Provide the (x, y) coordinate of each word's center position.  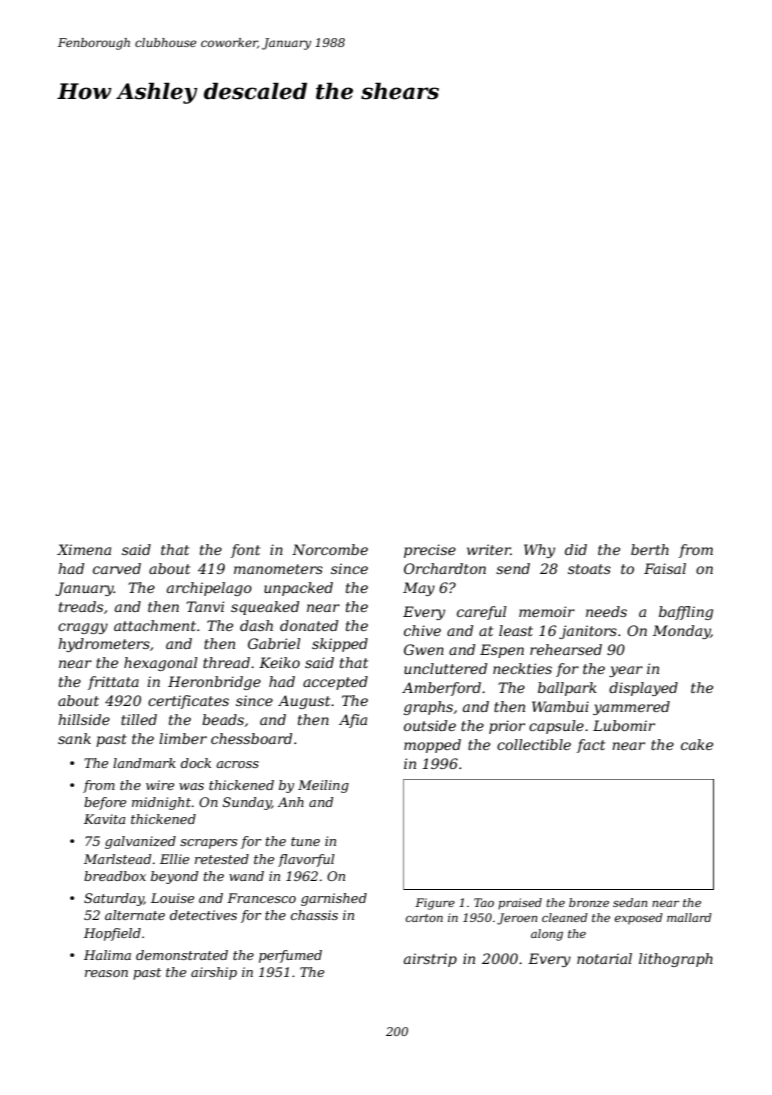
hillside (84, 719)
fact (591, 746)
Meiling (323, 786)
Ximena (84, 549)
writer (489, 549)
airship (214, 973)
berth (650, 549)
